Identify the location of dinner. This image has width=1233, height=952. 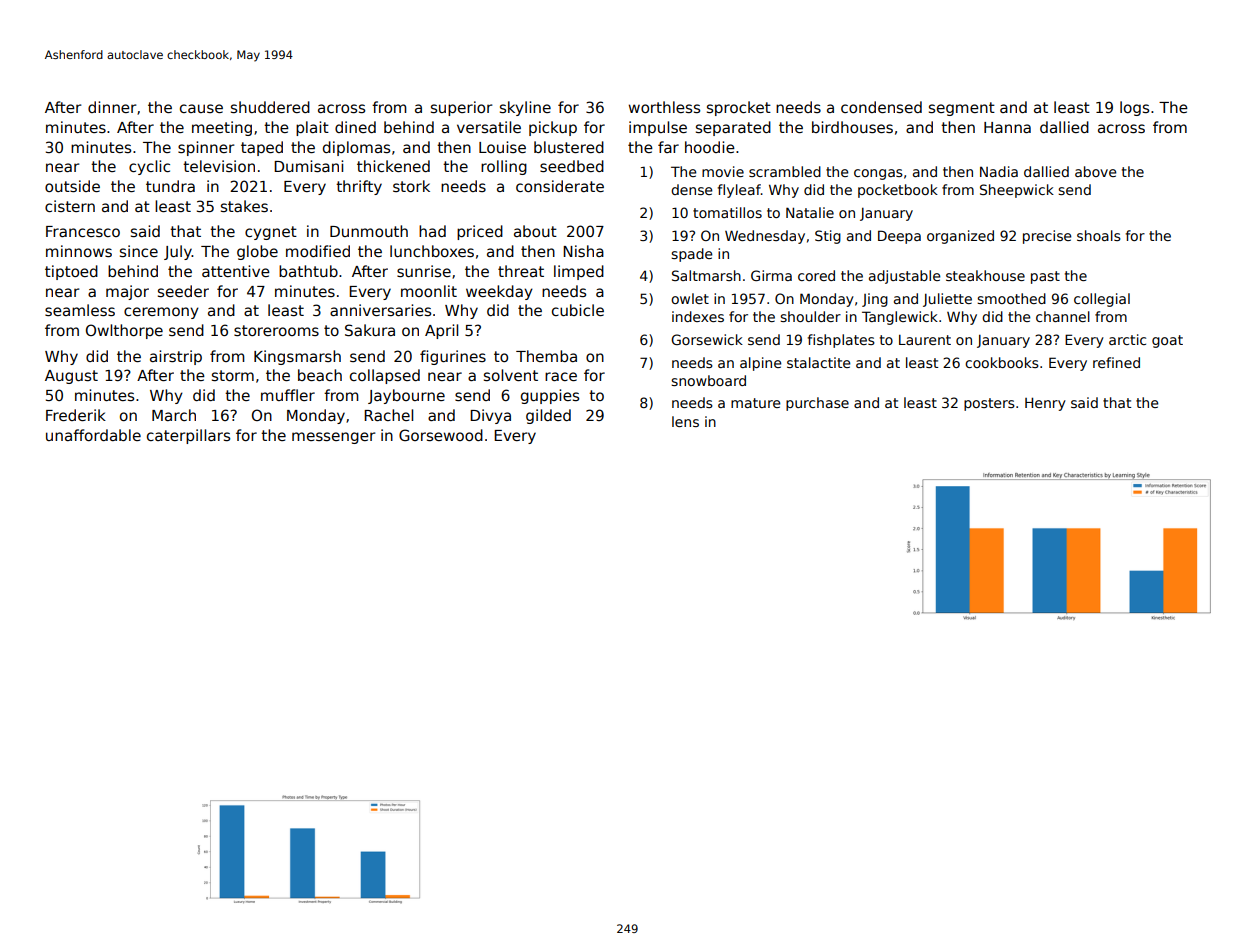
(112, 107).
